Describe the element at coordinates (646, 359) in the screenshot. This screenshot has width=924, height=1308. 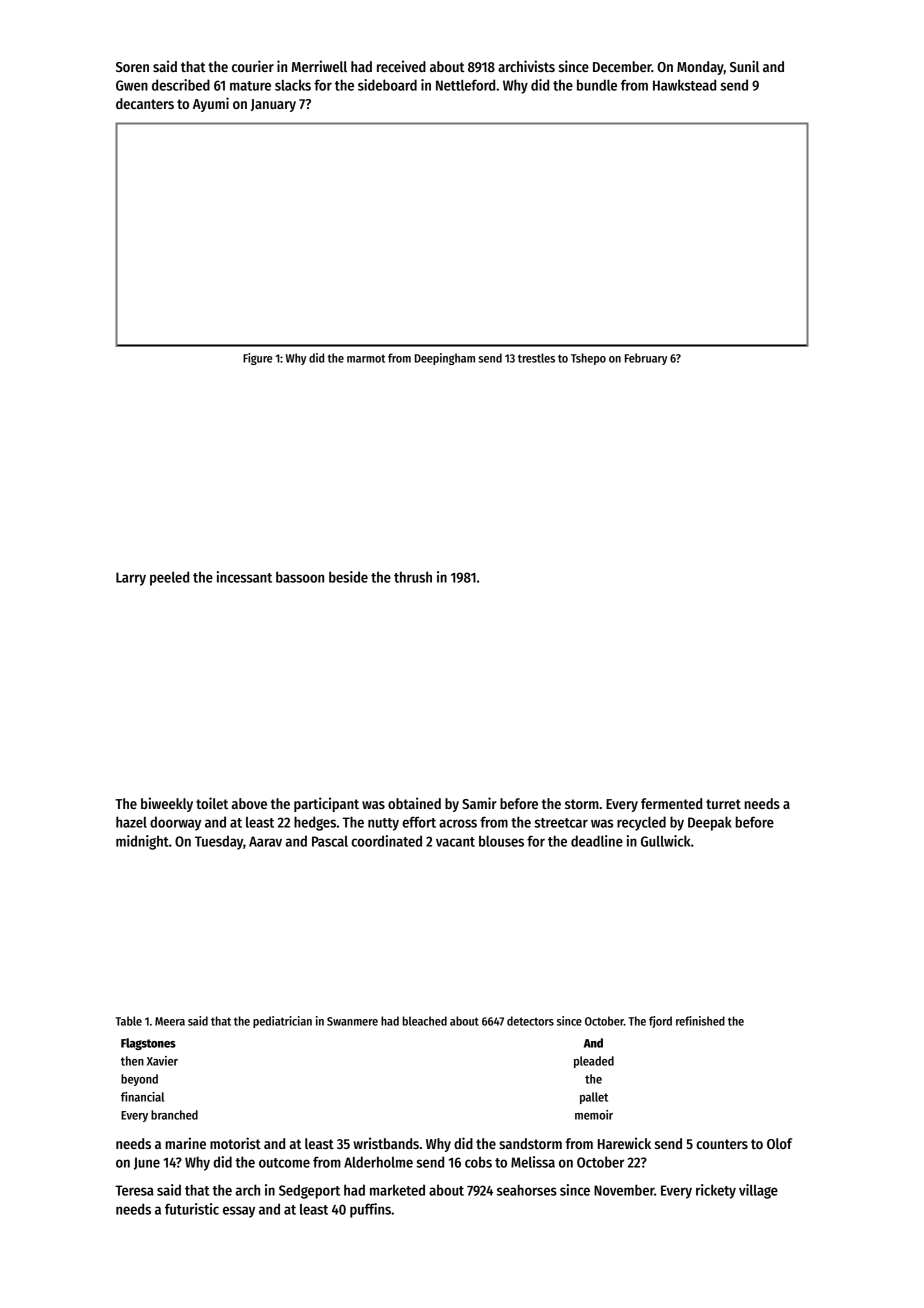
I see `February` at that location.
